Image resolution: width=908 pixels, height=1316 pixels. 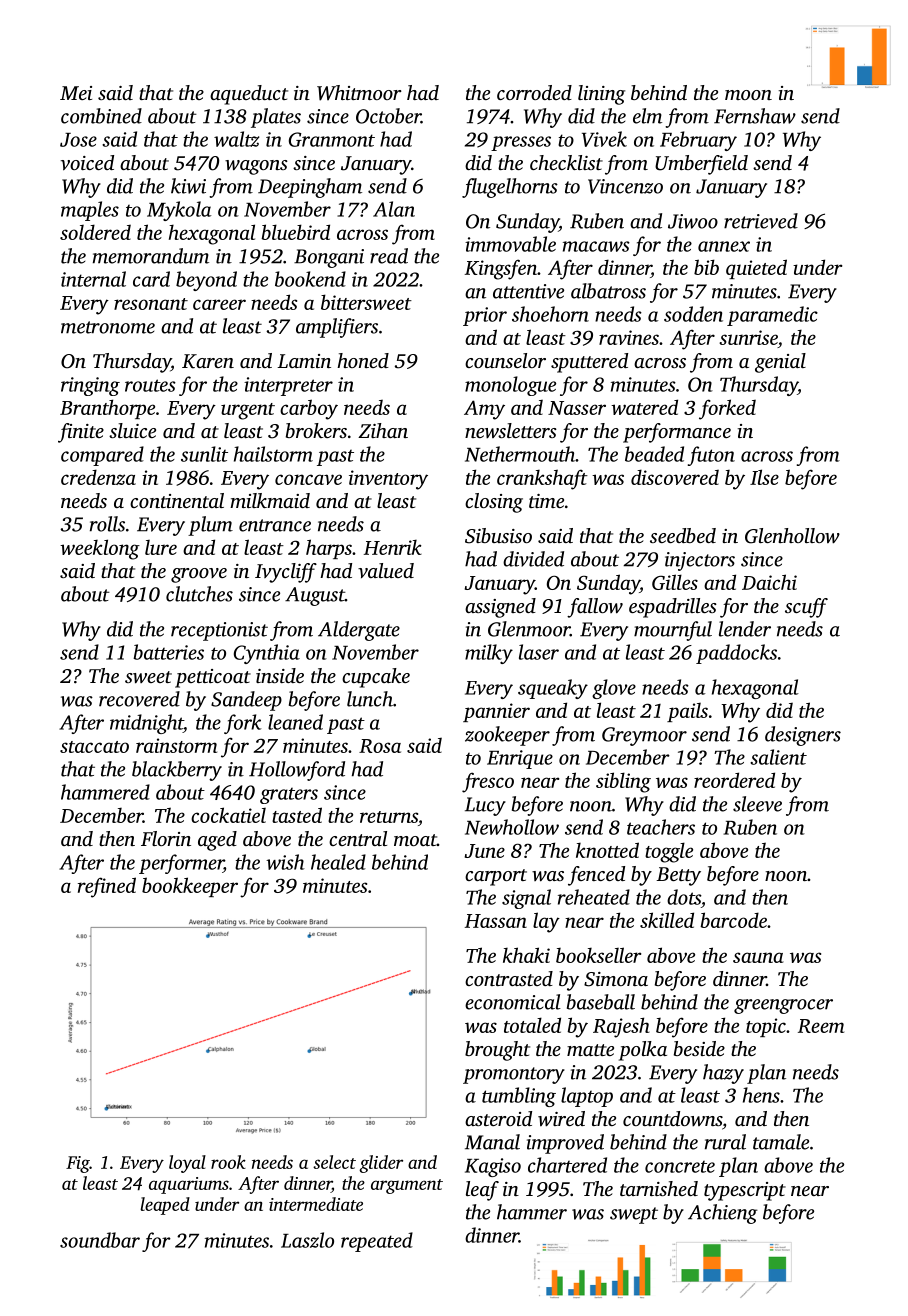 I want to click on Nethermouth, so click(x=520, y=454).
